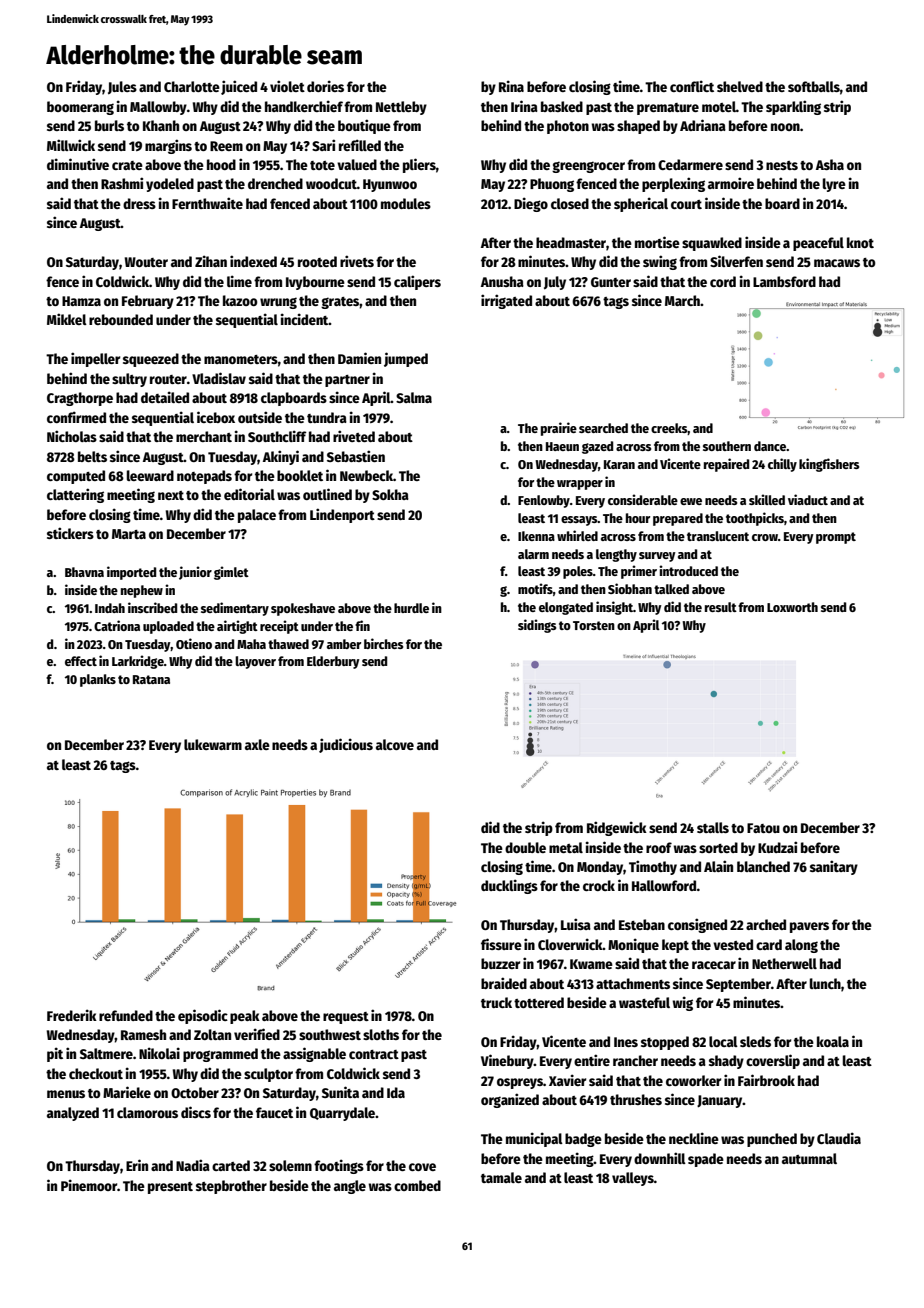 This page has height=1308, width=924. I want to click on refunded, so click(126, 1015).
